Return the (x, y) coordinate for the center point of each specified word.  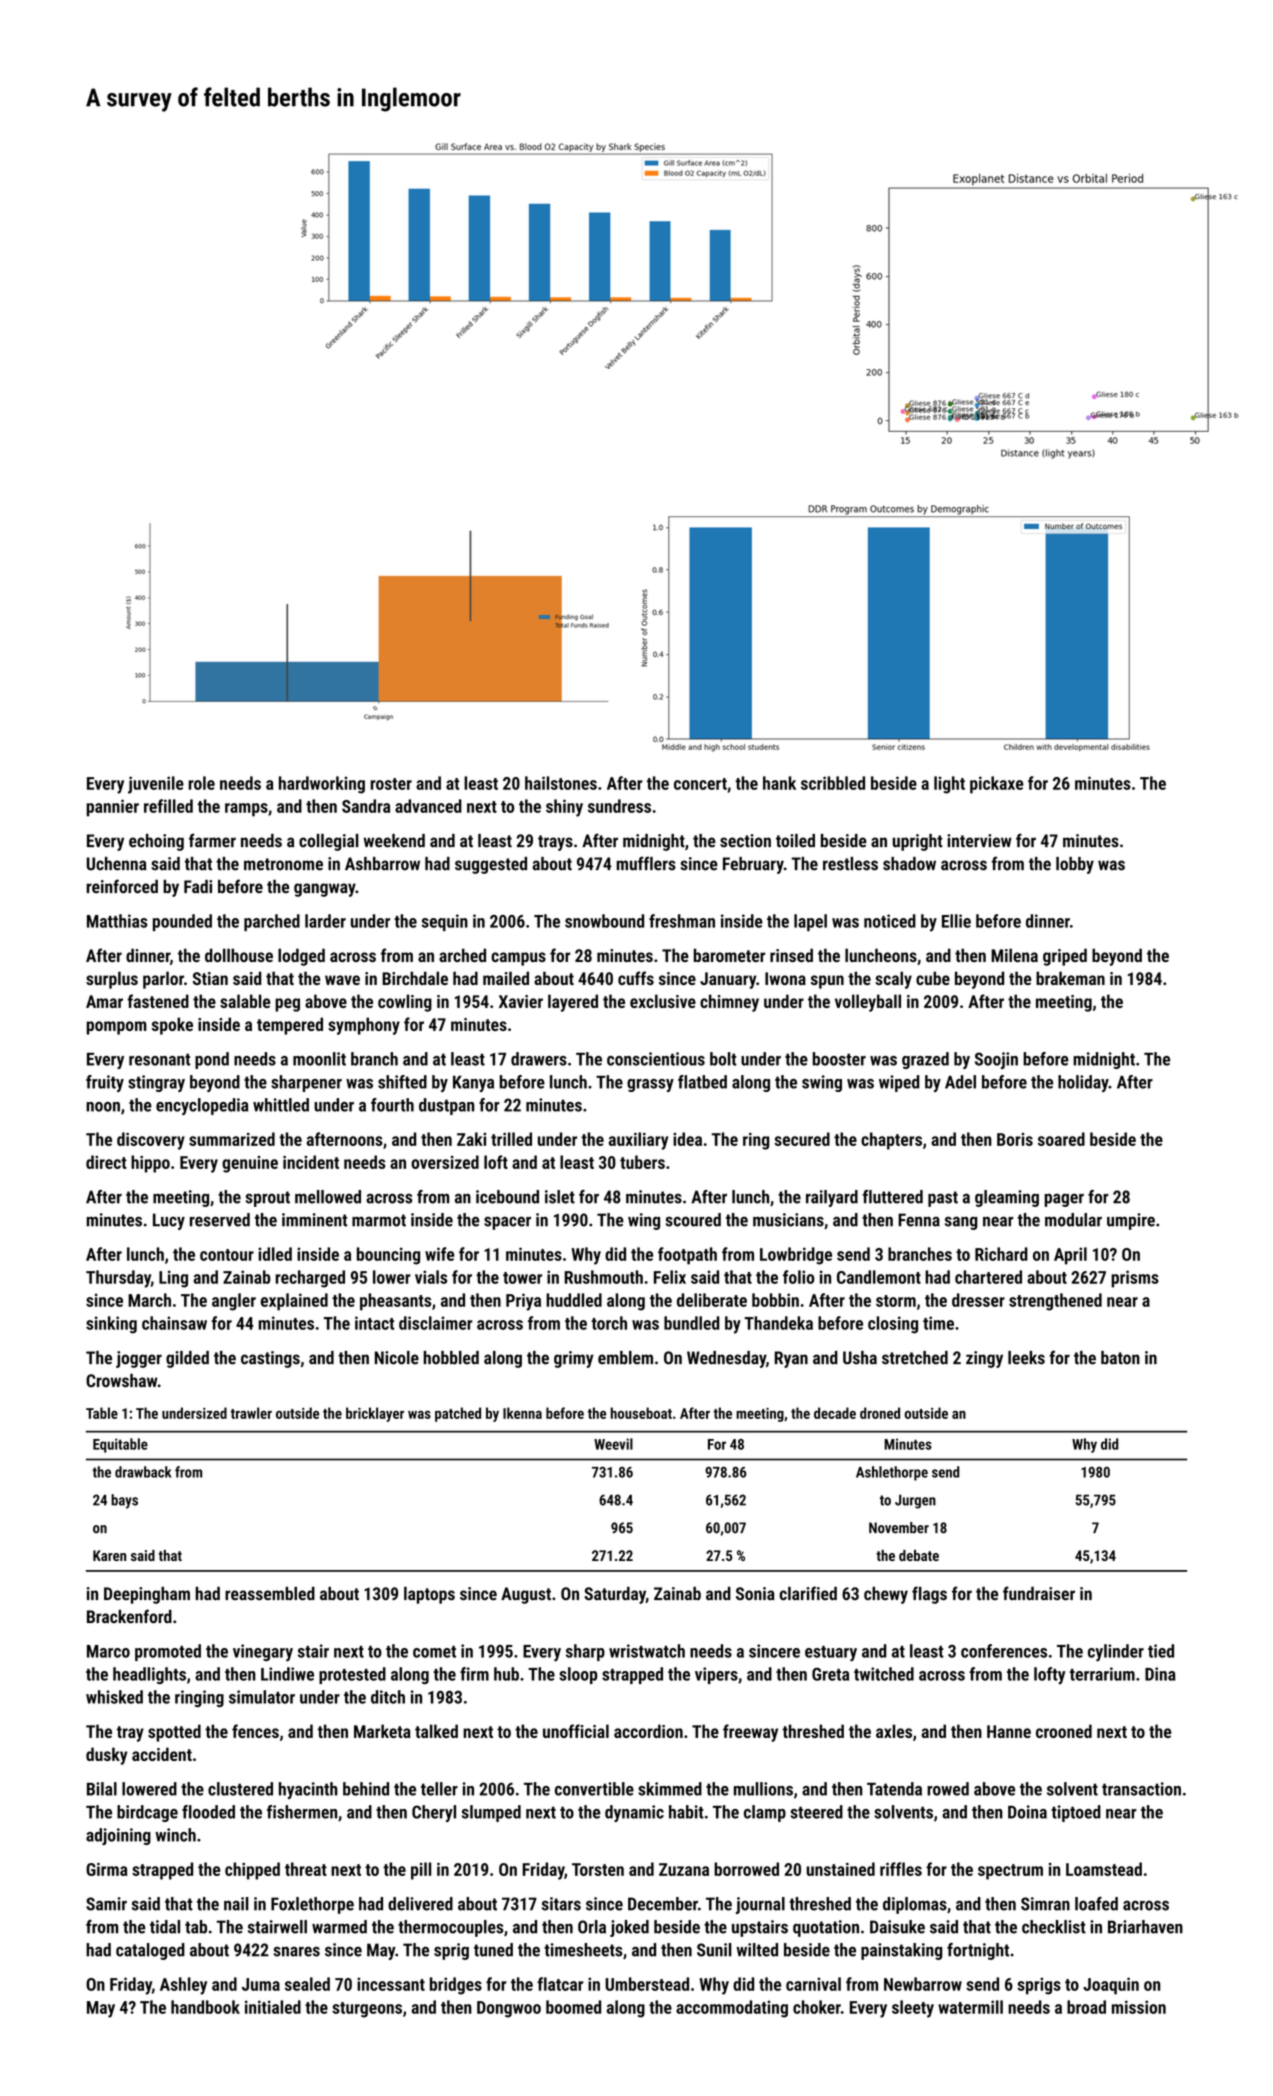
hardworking (322, 785)
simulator (262, 1697)
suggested (491, 865)
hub (506, 1674)
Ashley (183, 1986)
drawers (539, 1059)
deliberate (712, 1300)
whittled (281, 1105)
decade (835, 1413)
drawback (143, 1472)
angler (234, 1302)
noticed (890, 921)
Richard (1001, 1254)
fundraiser (1039, 1593)
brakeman (1070, 978)
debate (919, 1555)
